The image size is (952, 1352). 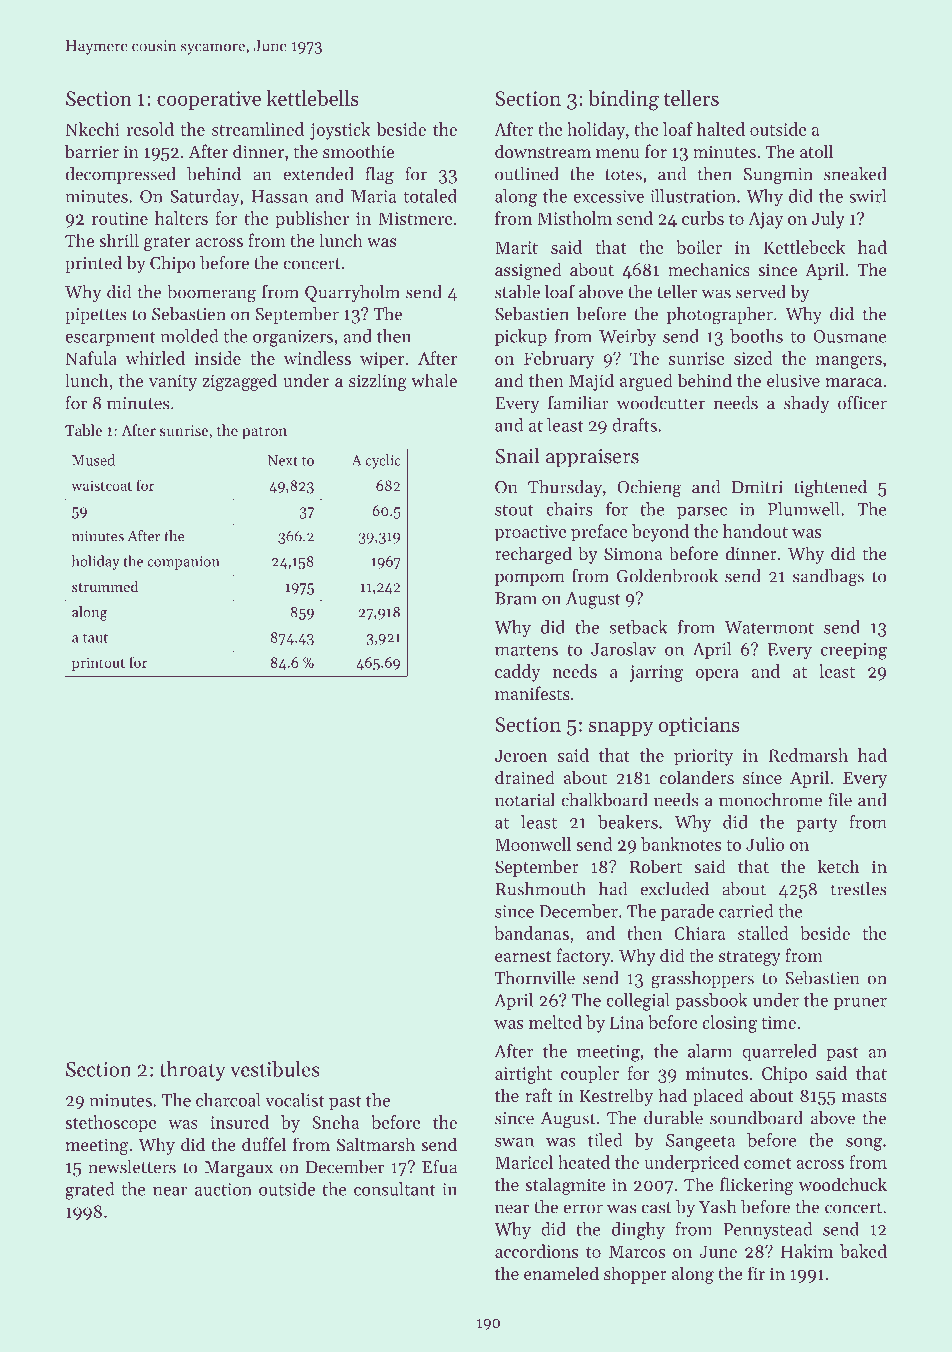 I want to click on throaty, so click(x=192, y=1071).
